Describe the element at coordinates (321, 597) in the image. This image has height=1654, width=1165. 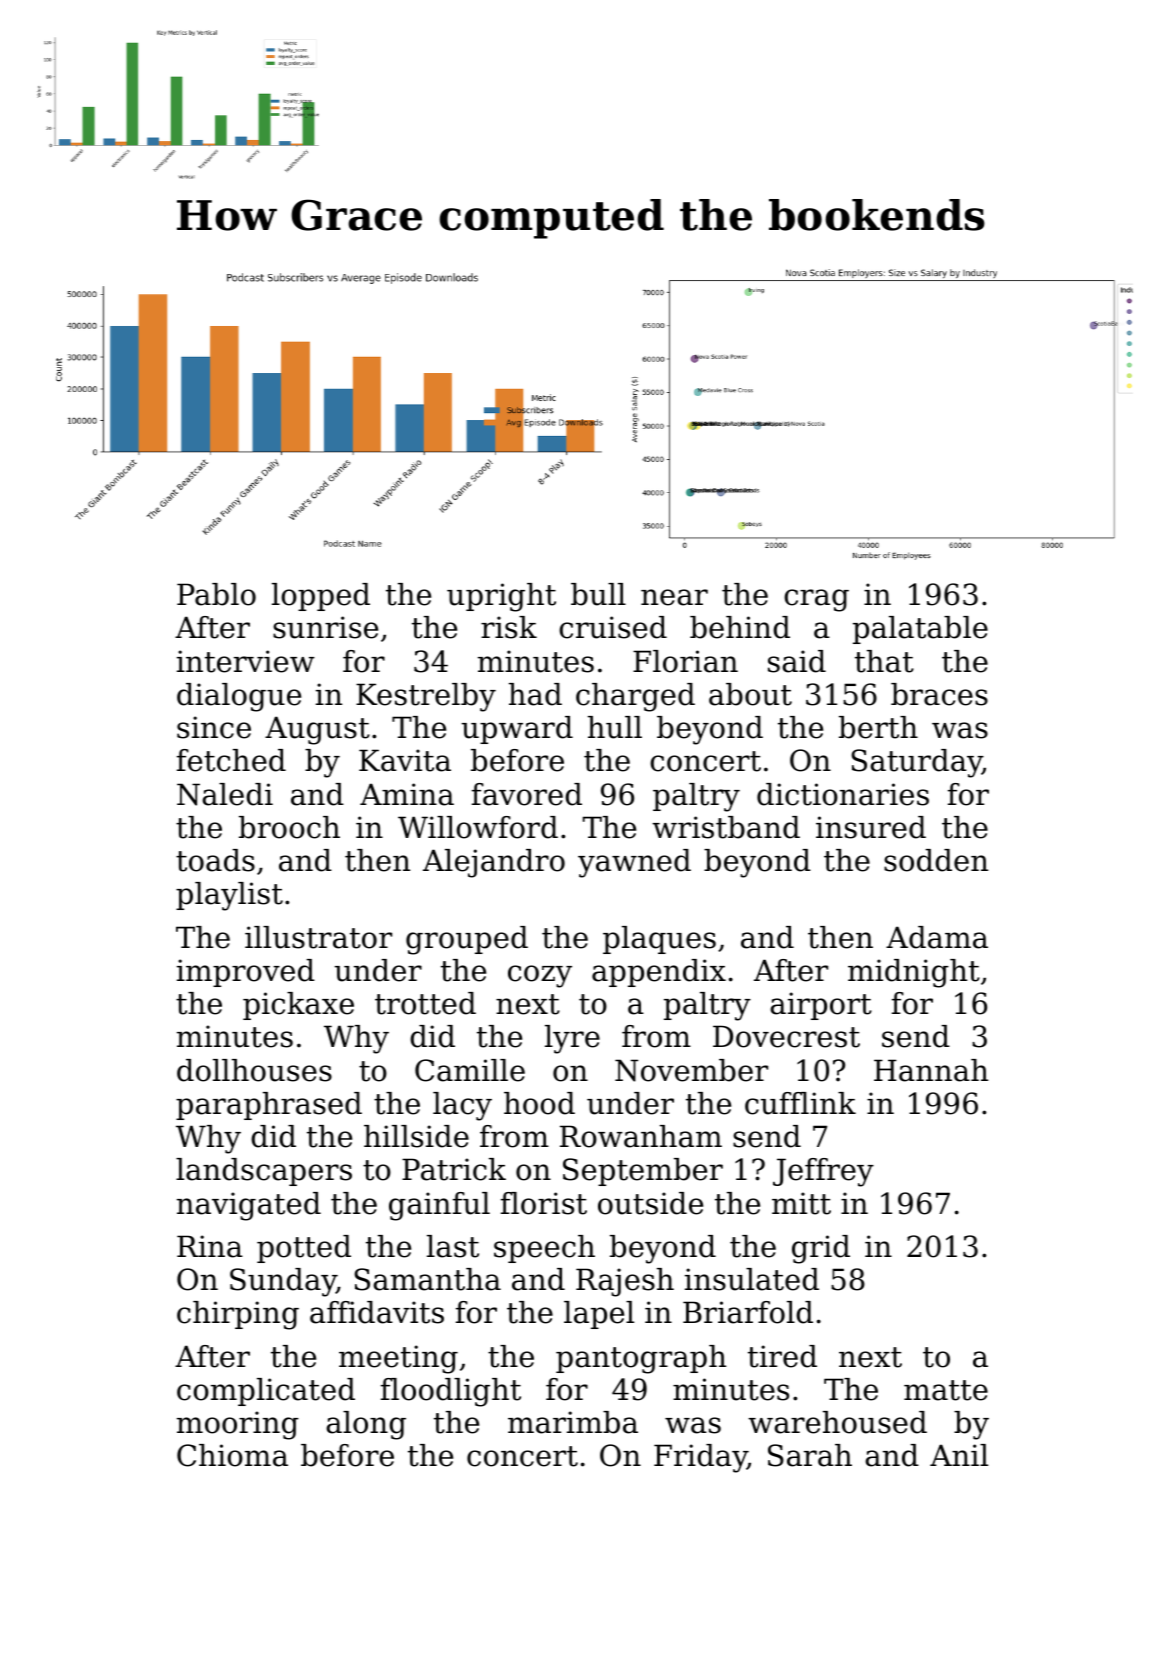
I see `lopped` at that location.
